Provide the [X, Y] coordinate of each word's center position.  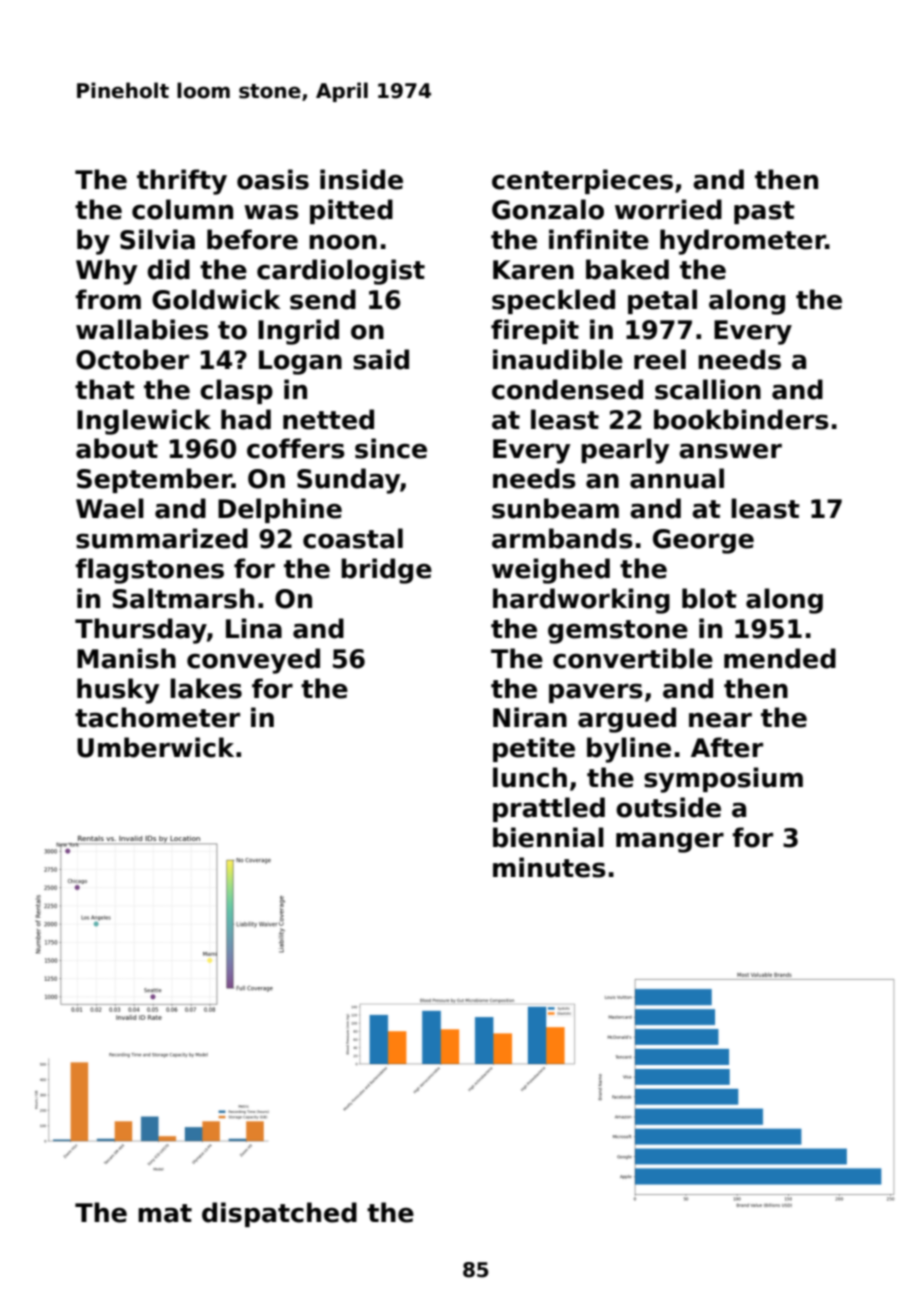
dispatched [279, 1214]
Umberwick [155, 747]
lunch [530, 777]
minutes [549, 867]
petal [662, 301]
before [252, 239]
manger [670, 842]
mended [780, 658]
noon [343, 242]
